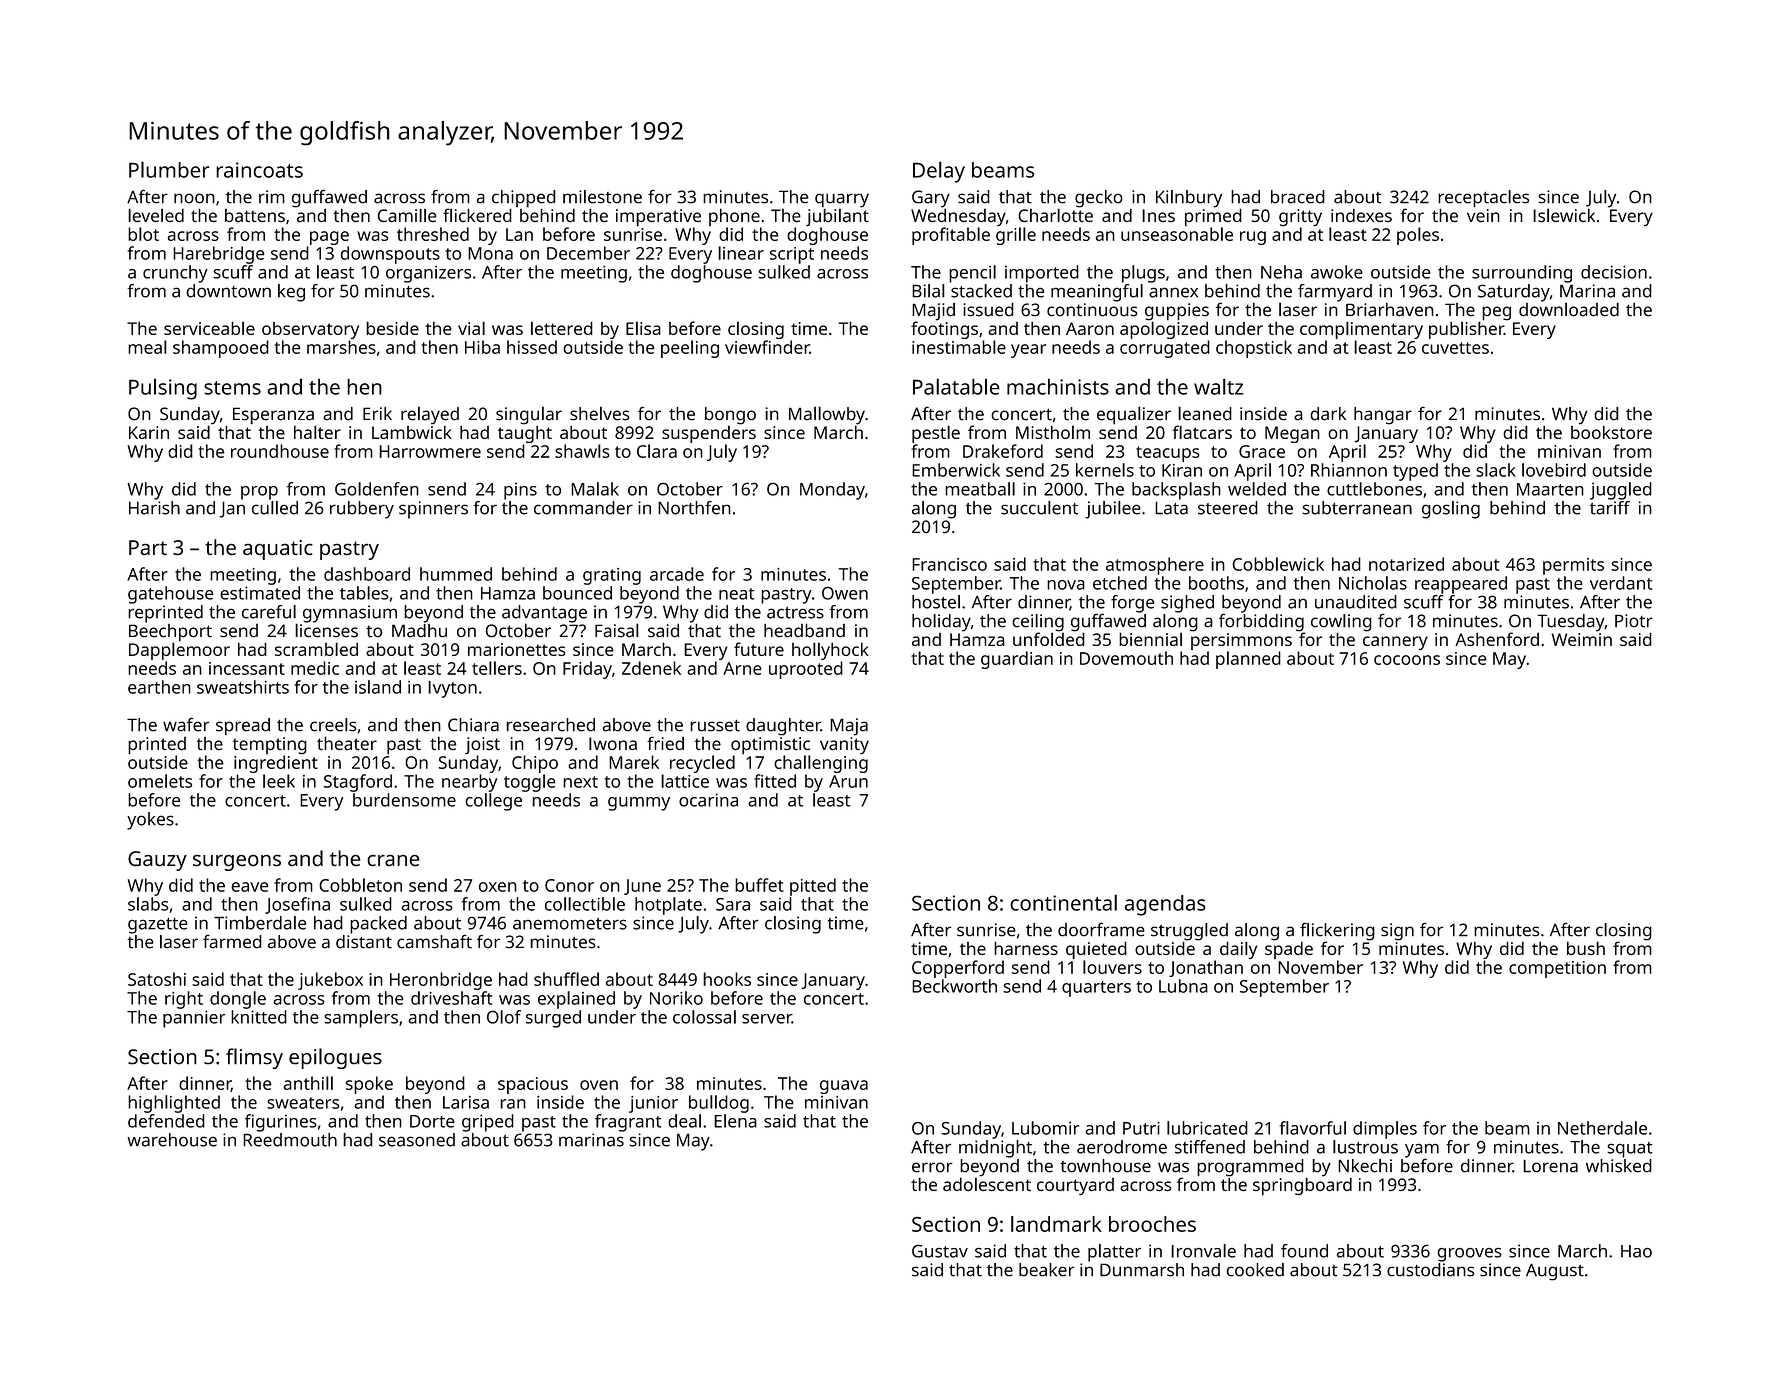 This screenshot has height=1376, width=1780. What do you see at coordinates (730, 416) in the screenshot?
I see `bongo` at bounding box center [730, 416].
